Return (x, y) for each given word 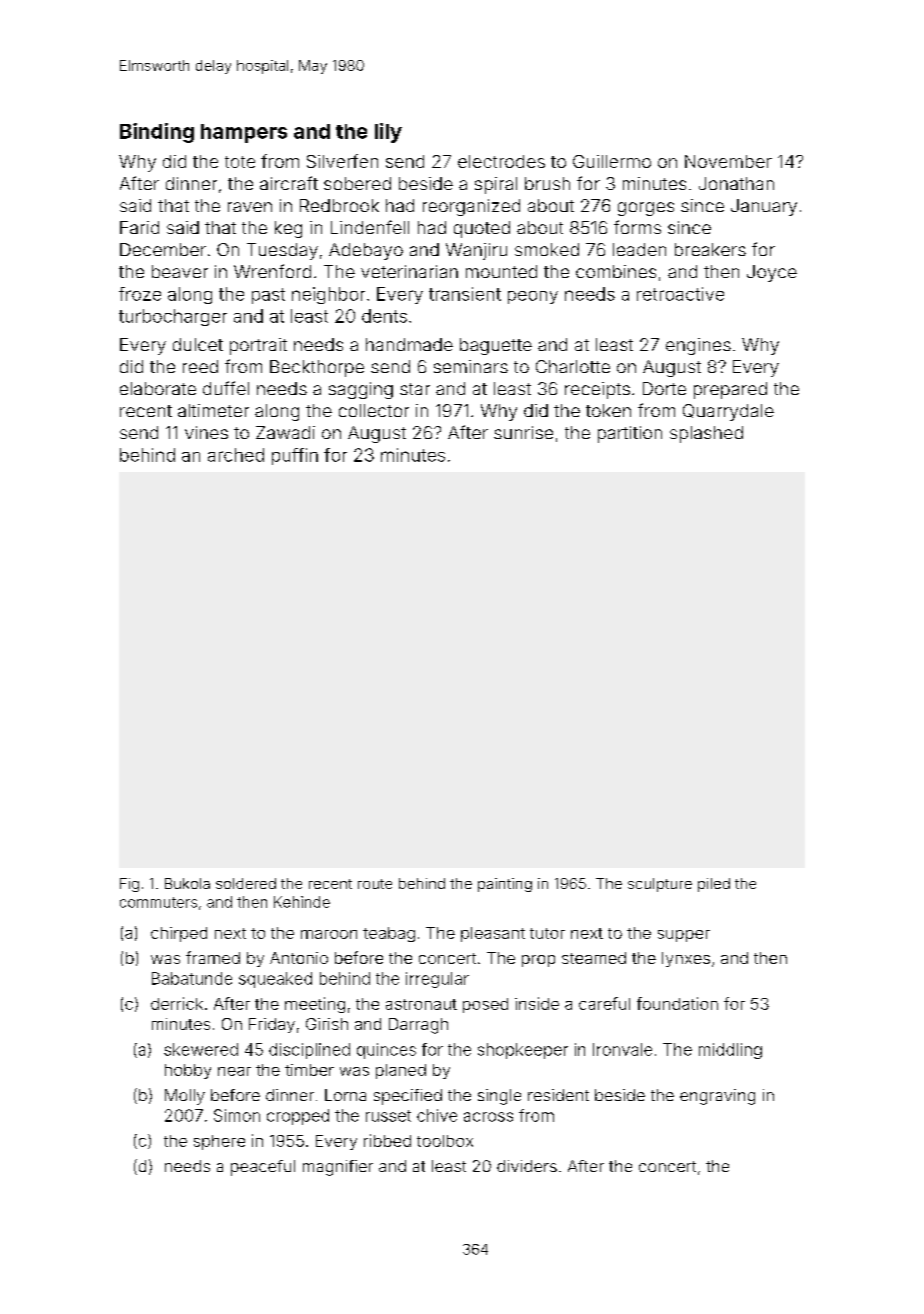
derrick (177, 1003)
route (375, 884)
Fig (129, 885)
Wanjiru (476, 251)
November (728, 161)
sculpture (660, 885)
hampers (244, 133)
